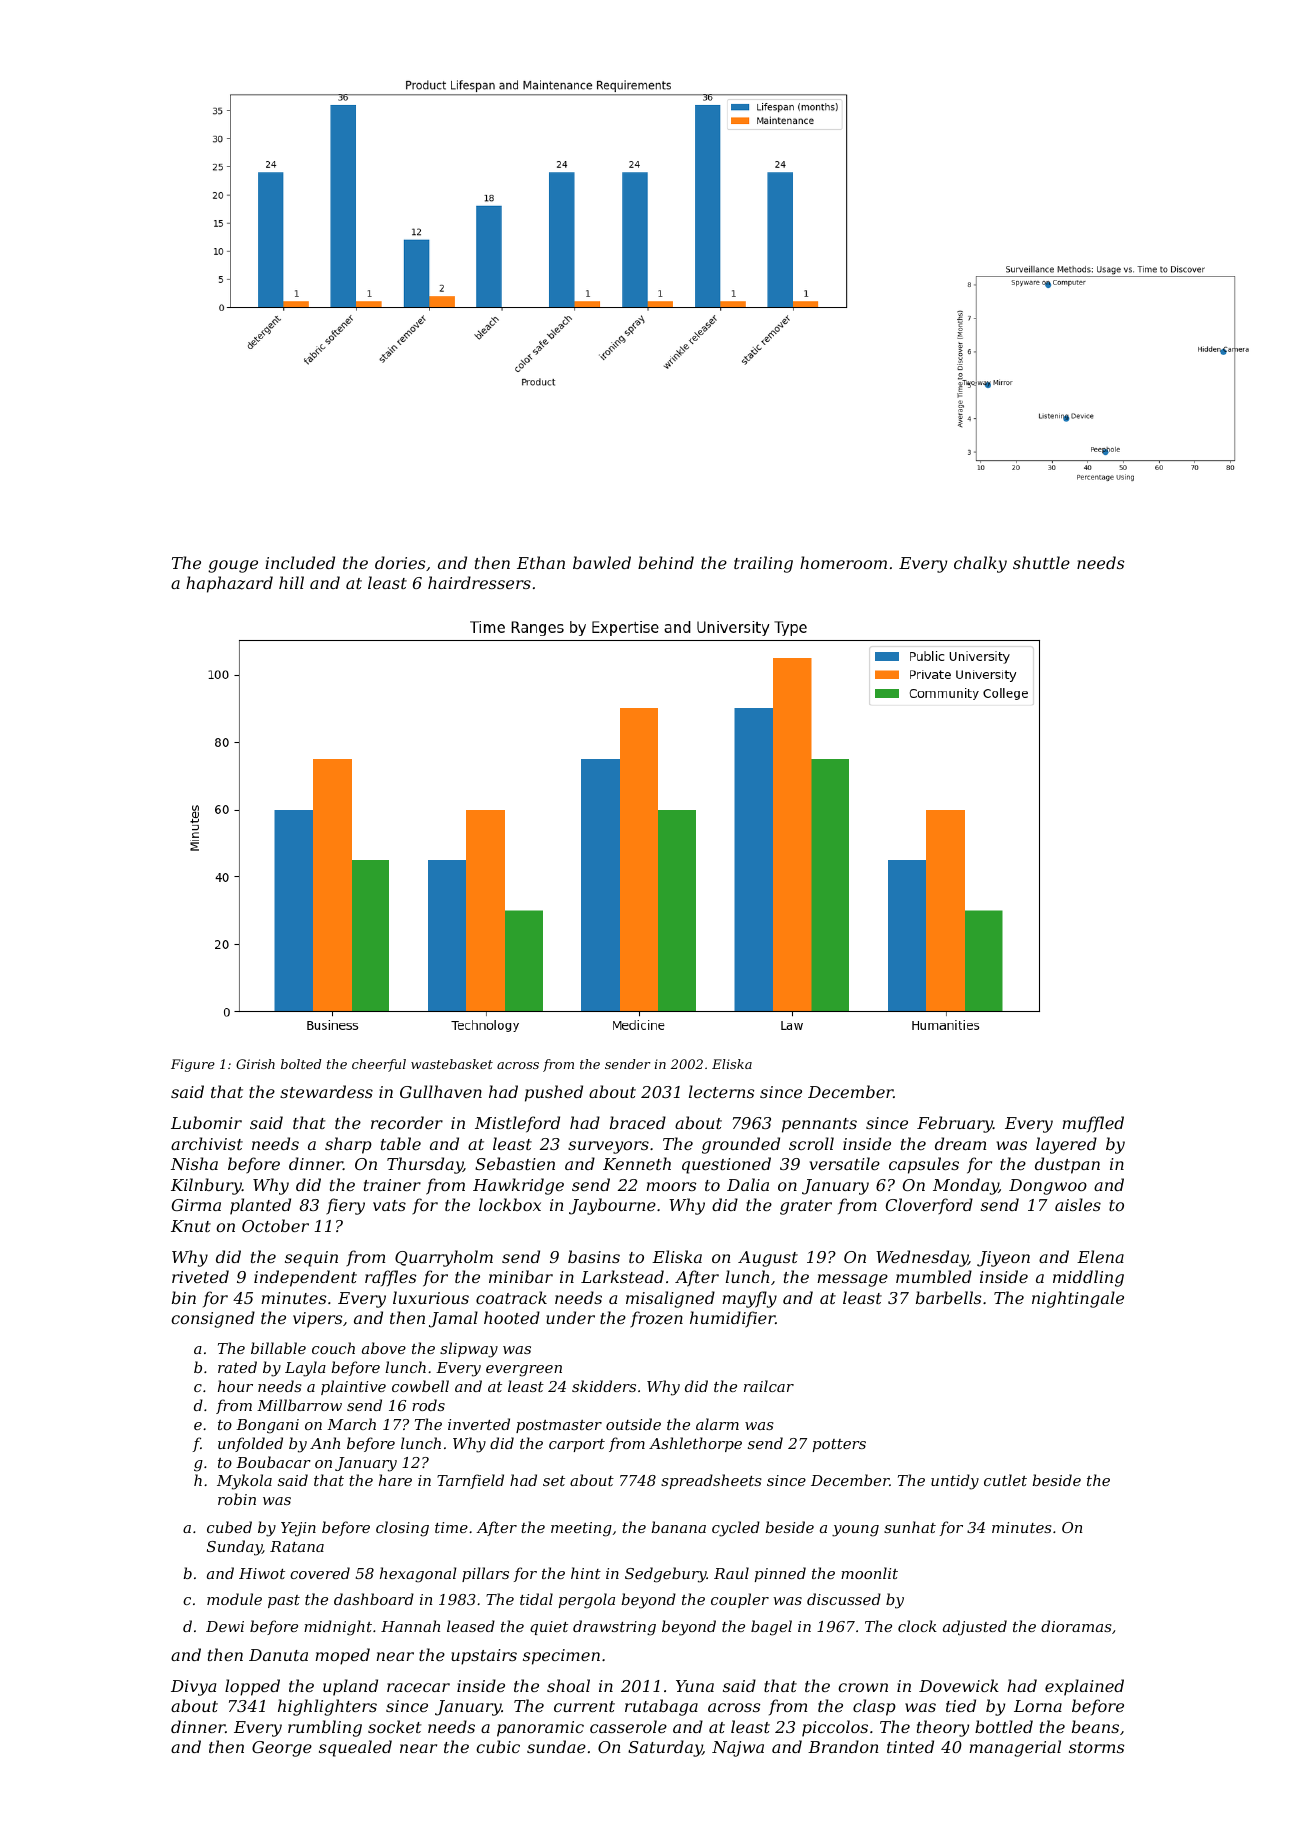  What do you see at coordinates (741, 1145) in the screenshot?
I see `grounded` at bounding box center [741, 1145].
